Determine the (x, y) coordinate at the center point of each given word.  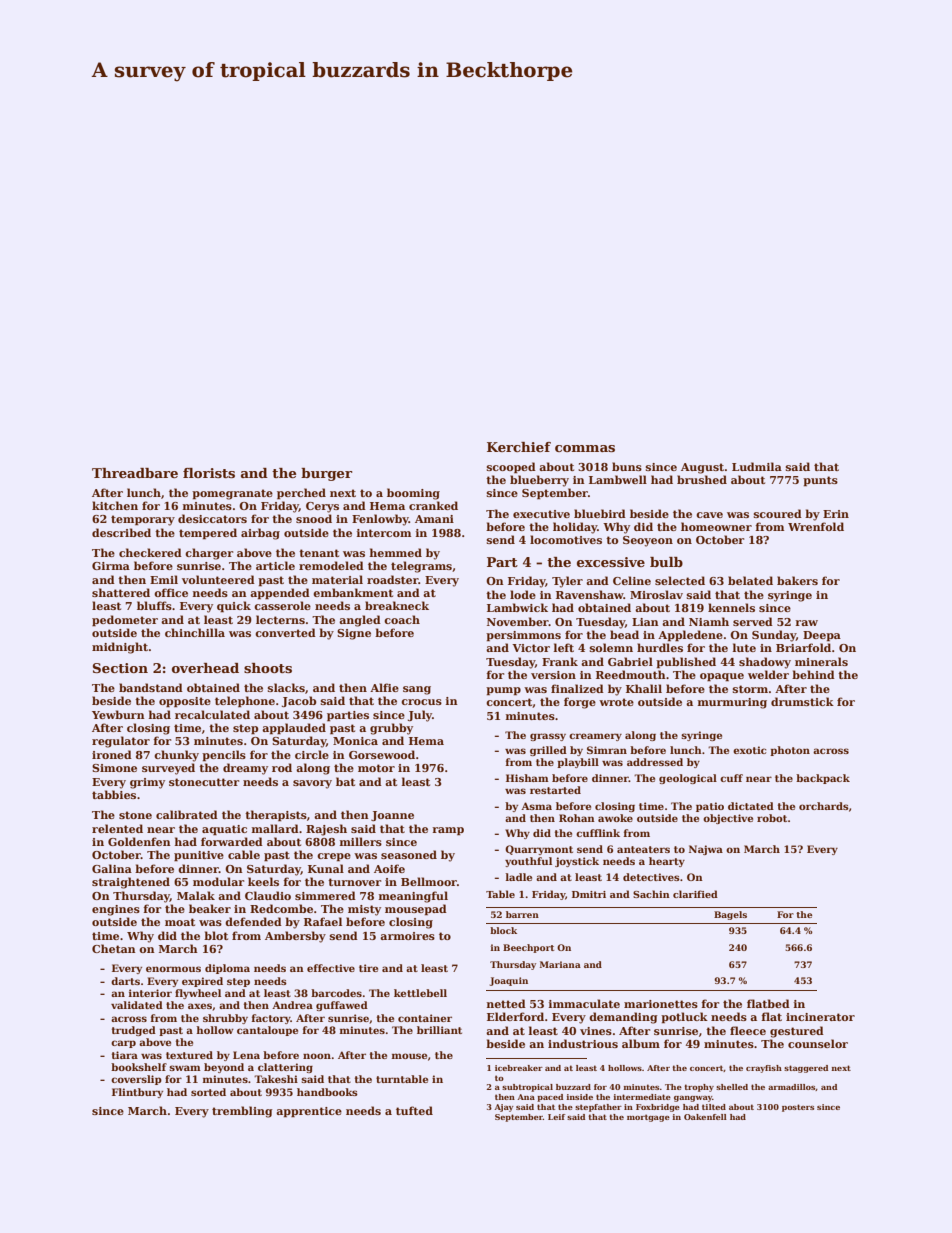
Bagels (730, 915)
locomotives (566, 539)
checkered (150, 552)
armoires (407, 936)
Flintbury (137, 1093)
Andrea (292, 1005)
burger (326, 474)
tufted (414, 1110)
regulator (121, 742)
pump (503, 691)
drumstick (802, 701)
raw (806, 623)
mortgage (648, 1118)
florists (209, 473)
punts (820, 481)
